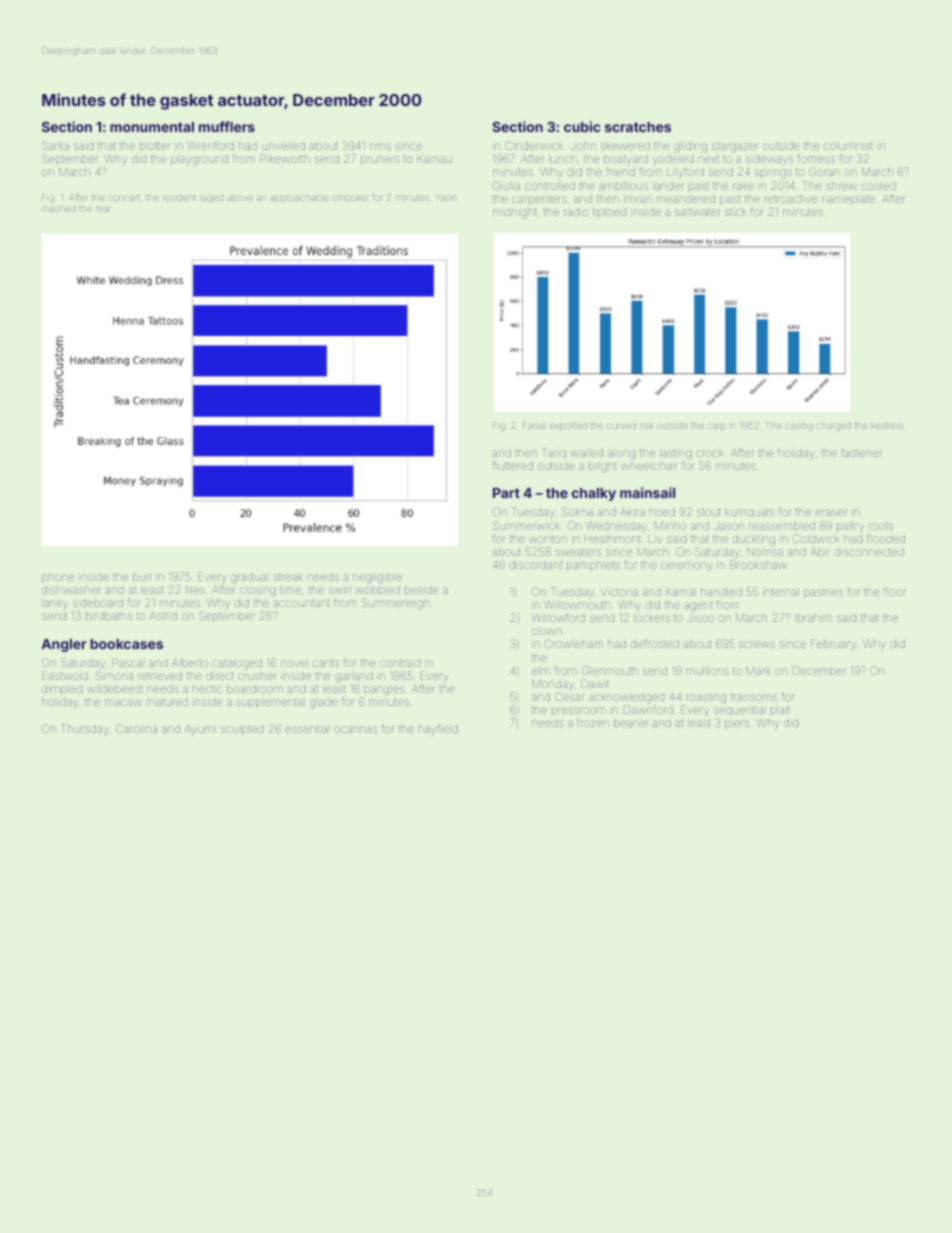 The image size is (952, 1233). Describe the element at coordinates (533, 425) in the screenshot. I see `Faisal` at that location.
